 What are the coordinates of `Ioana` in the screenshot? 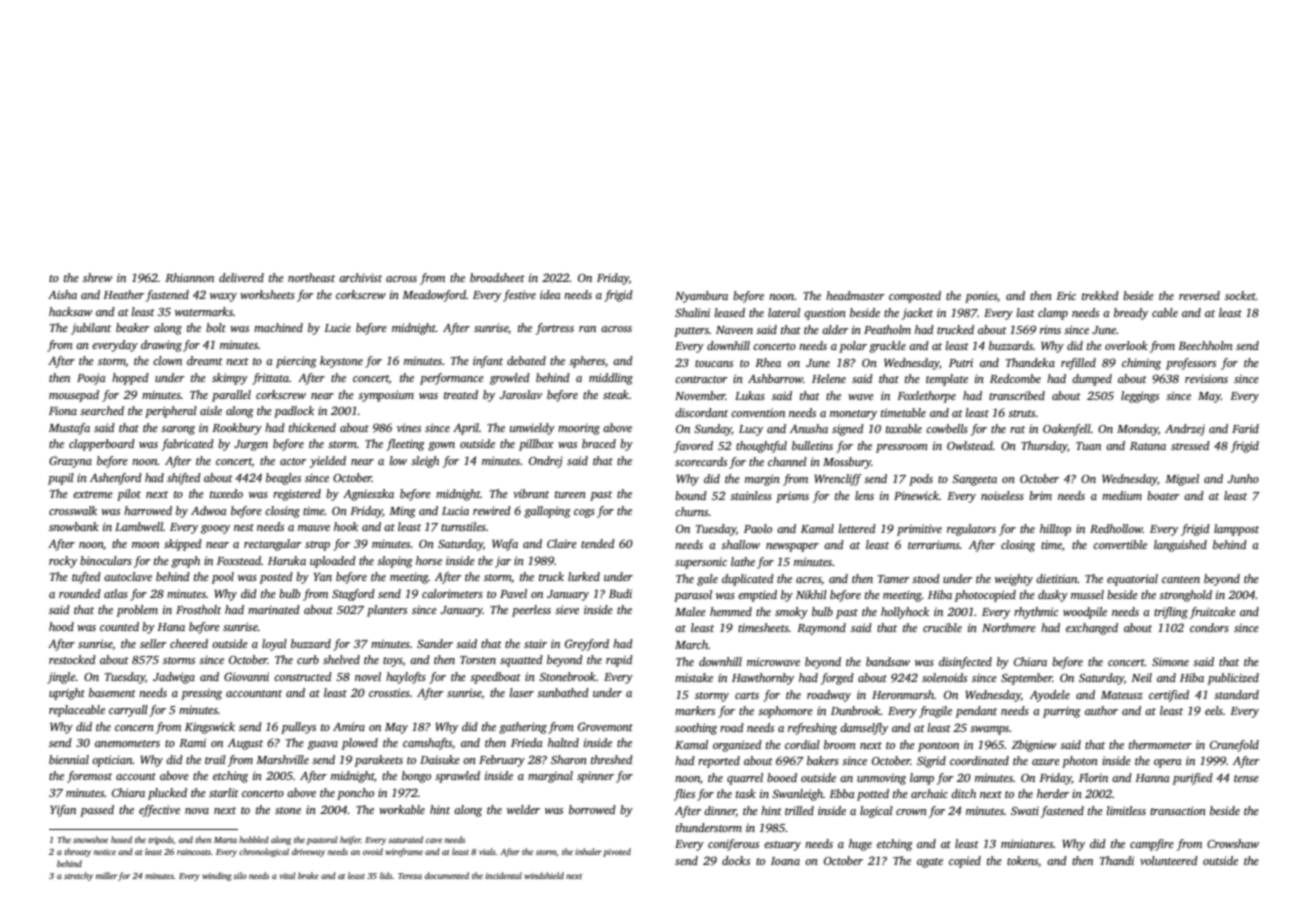 It's located at (785, 861).
